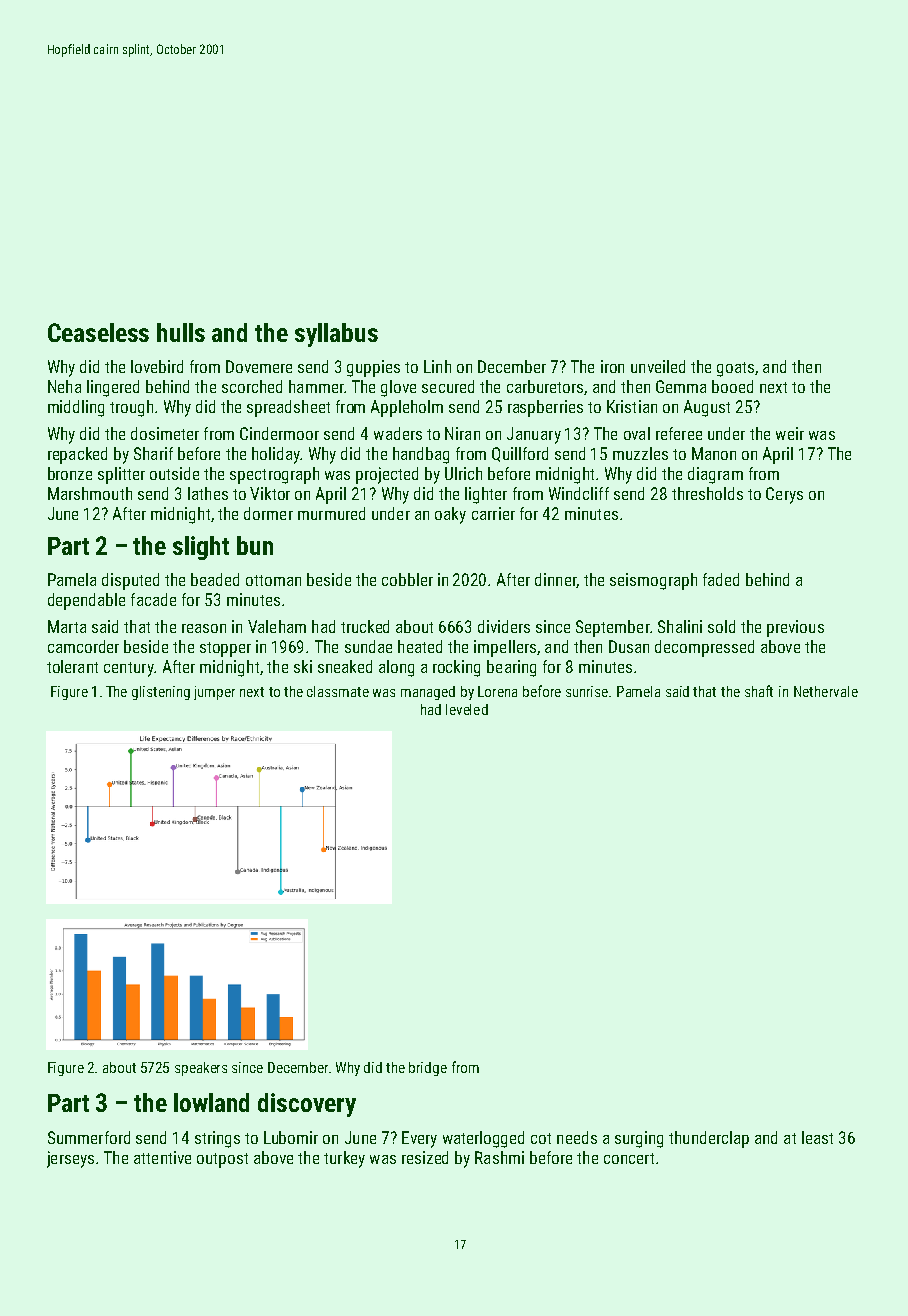 This image has width=908, height=1316. What do you see at coordinates (579, 493) in the image?
I see `Windcliff` at bounding box center [579, 493].
